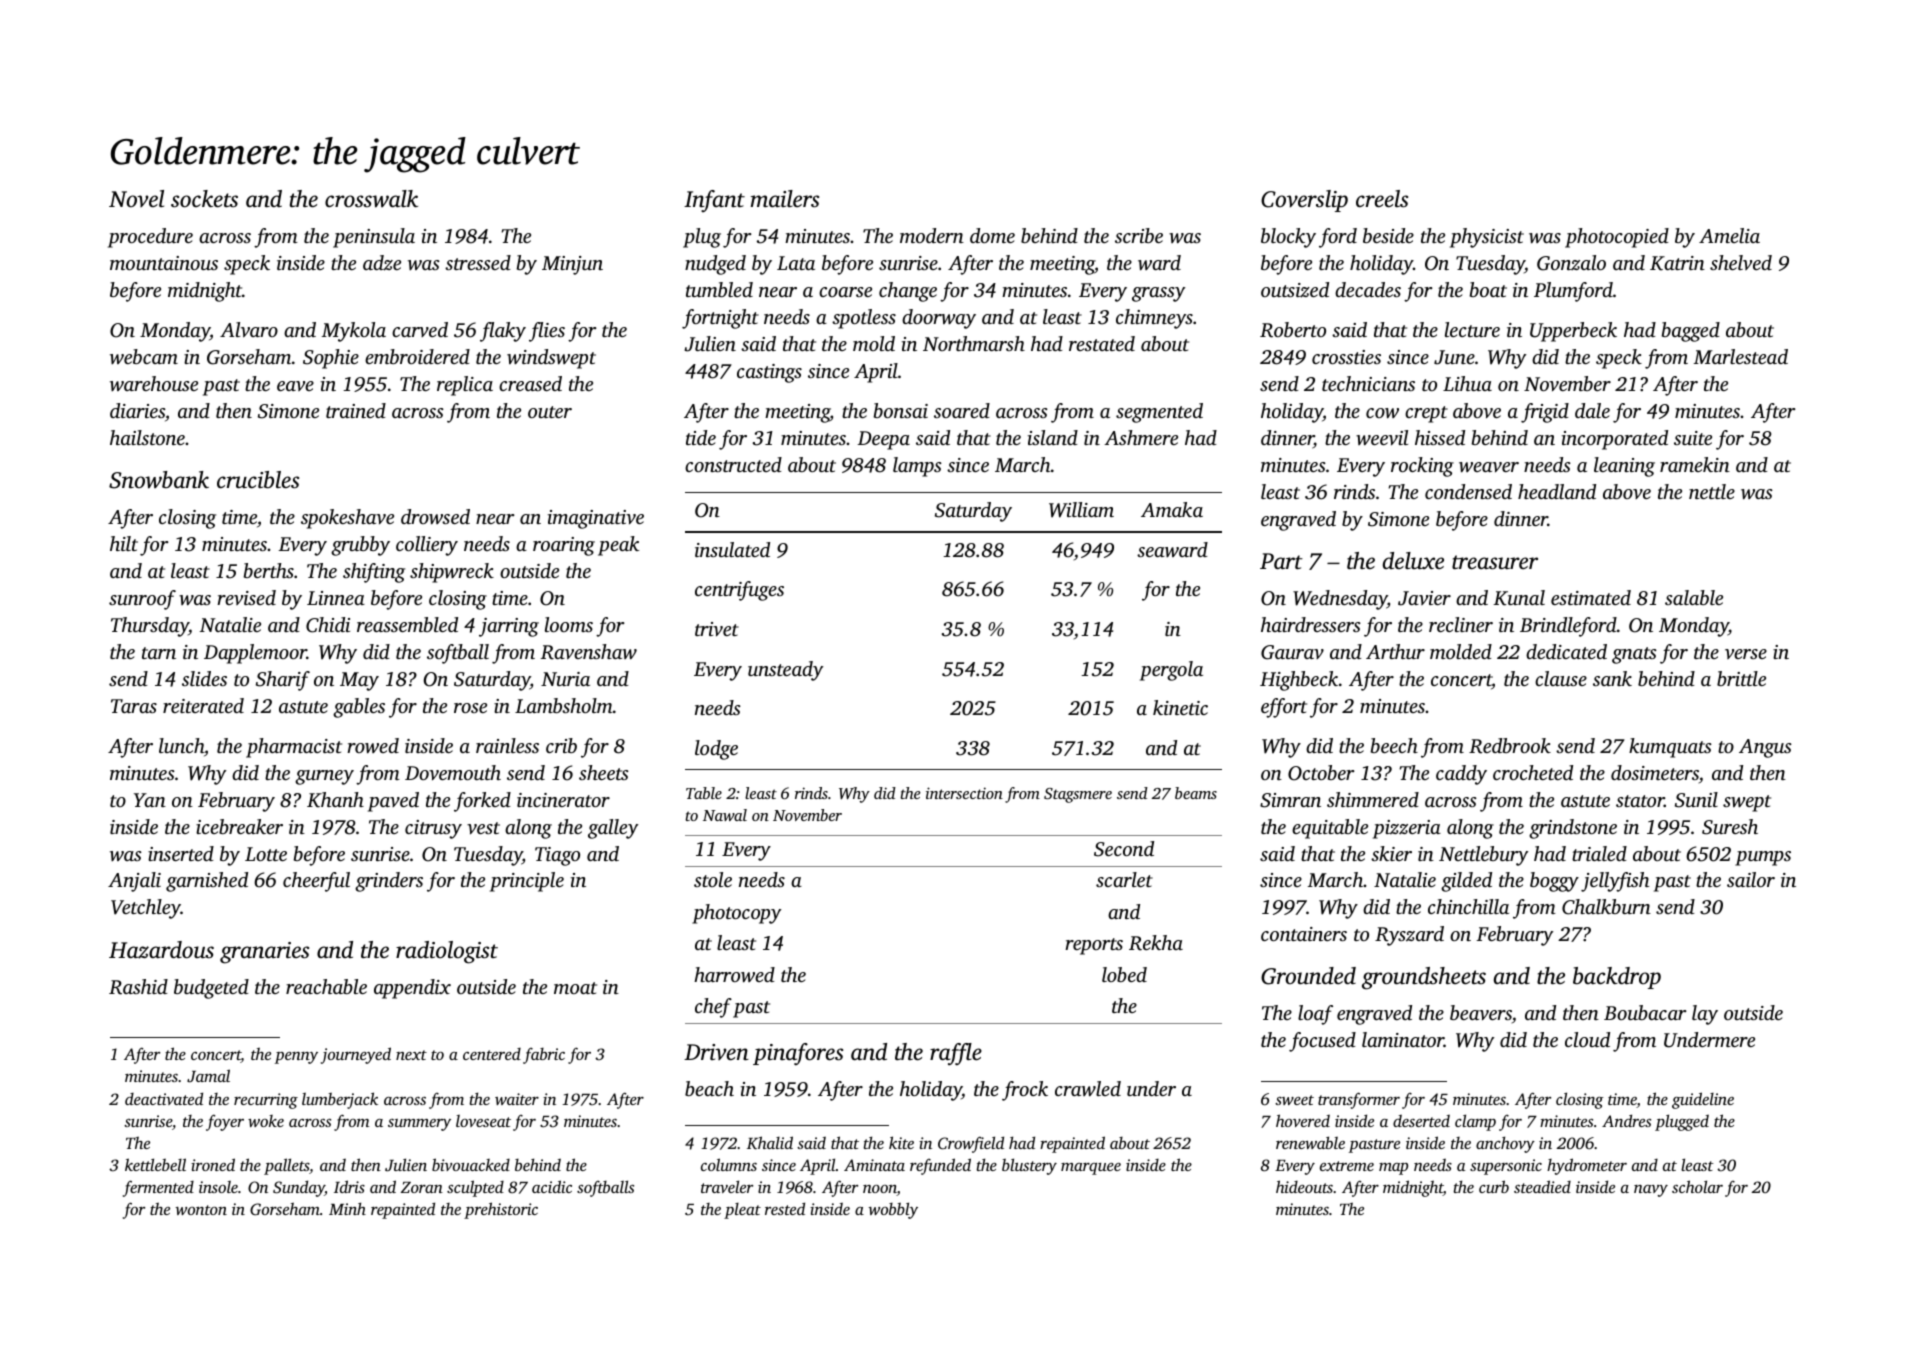 Image resolution: width=1907 pixels, height=1348 pixels. What do you see at coordinates (1587, 1039) in the page?
I see `cloud` at bounding box center [1587, 1039].
